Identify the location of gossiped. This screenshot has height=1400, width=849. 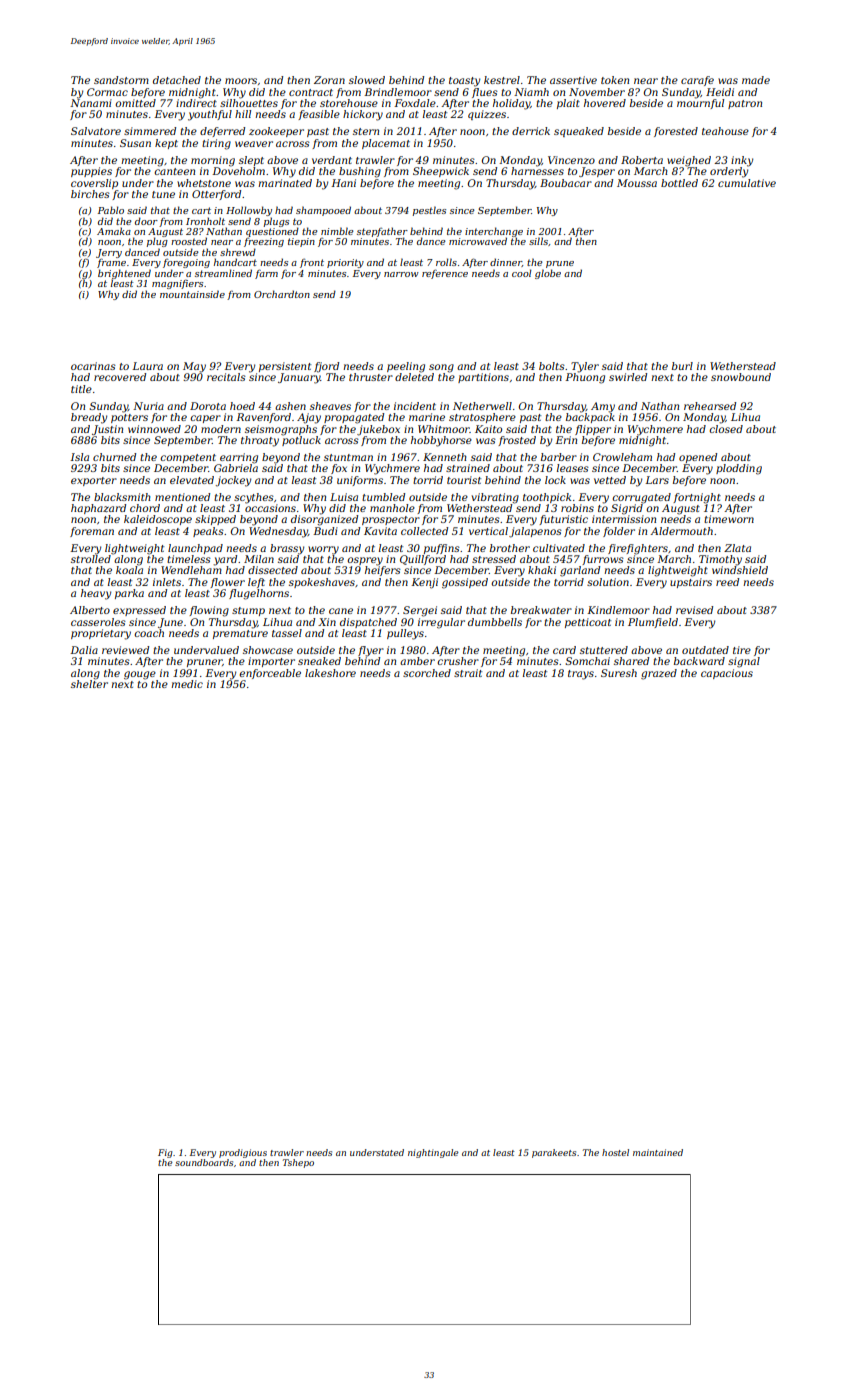
(465, 583).
